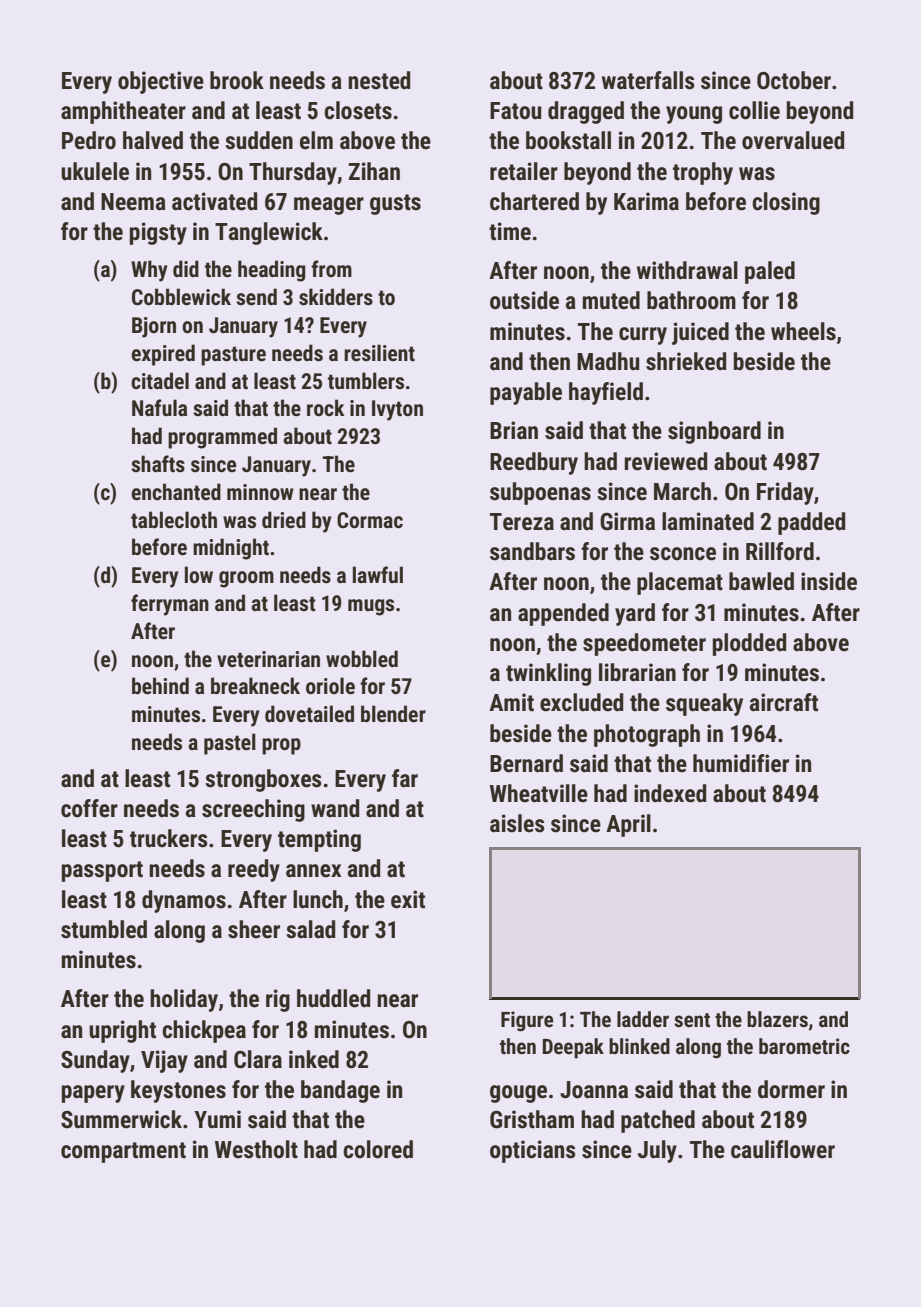 This screenshot has height=1307, width=921. I want to click on far, so click(405, 778).
